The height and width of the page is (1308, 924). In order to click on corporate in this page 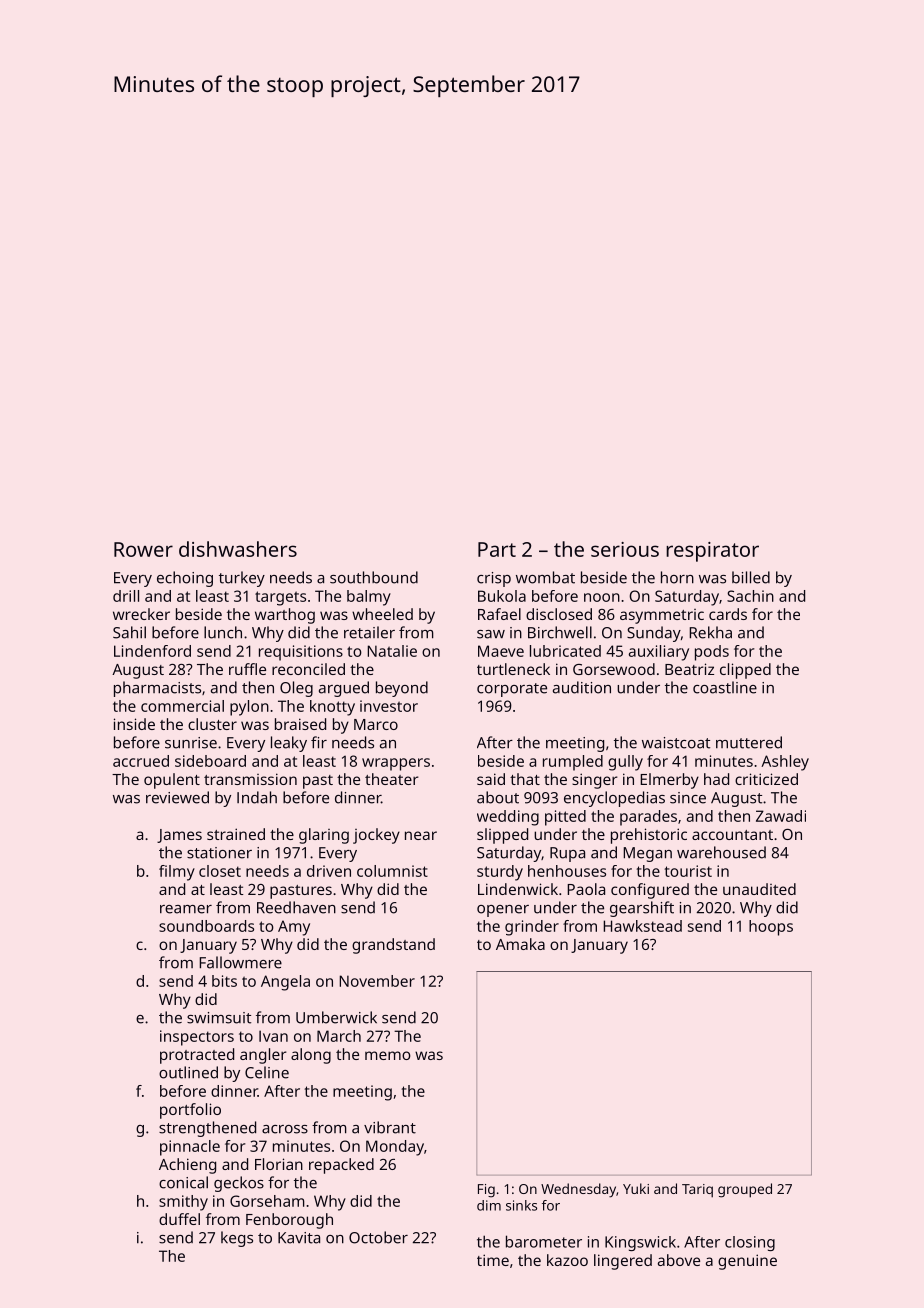, I will do `click(512, 690)`.
